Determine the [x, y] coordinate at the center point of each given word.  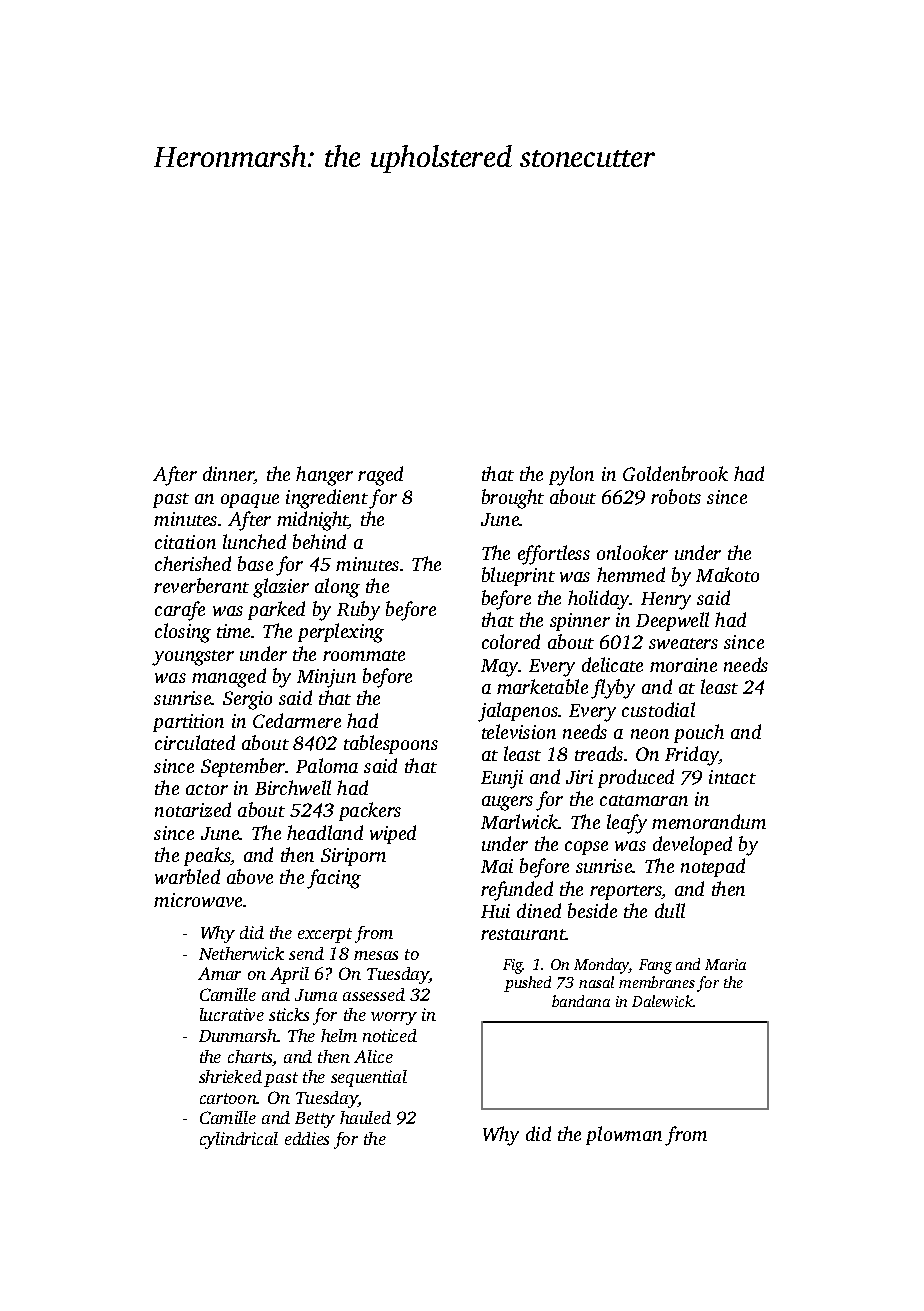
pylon [571, 476]
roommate [364, 655]
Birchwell [293, 787]
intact [732, 777]
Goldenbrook [675, 473]
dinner [229, 475]
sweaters [683, 643]
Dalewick [663, 1001]
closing [183, 633]
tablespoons [391, 744]
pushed [527, 984]
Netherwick [241, 953]
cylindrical [239, 1140]
